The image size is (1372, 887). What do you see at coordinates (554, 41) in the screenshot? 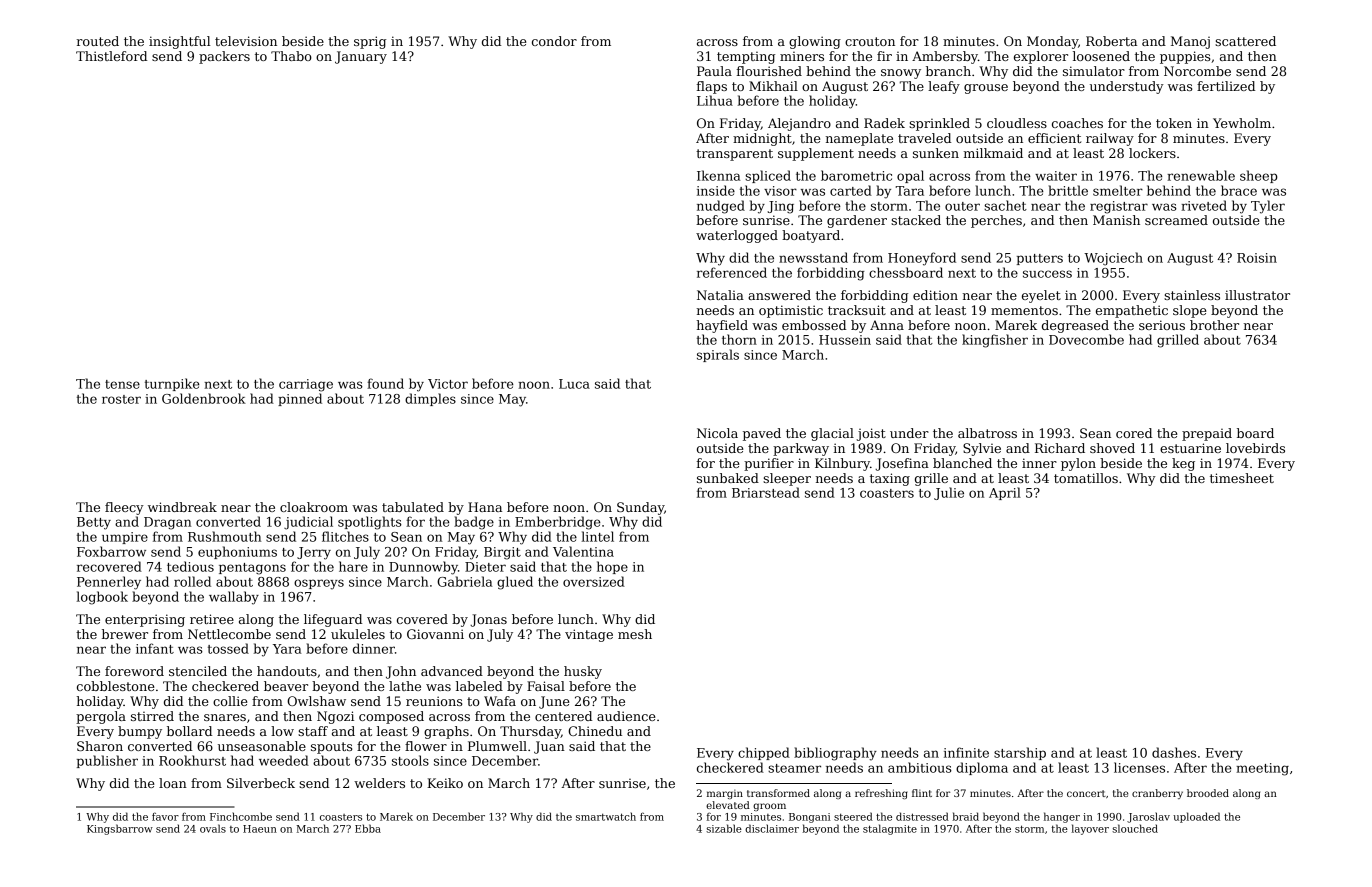
I see `condor` at bounding box center [554, 41].
